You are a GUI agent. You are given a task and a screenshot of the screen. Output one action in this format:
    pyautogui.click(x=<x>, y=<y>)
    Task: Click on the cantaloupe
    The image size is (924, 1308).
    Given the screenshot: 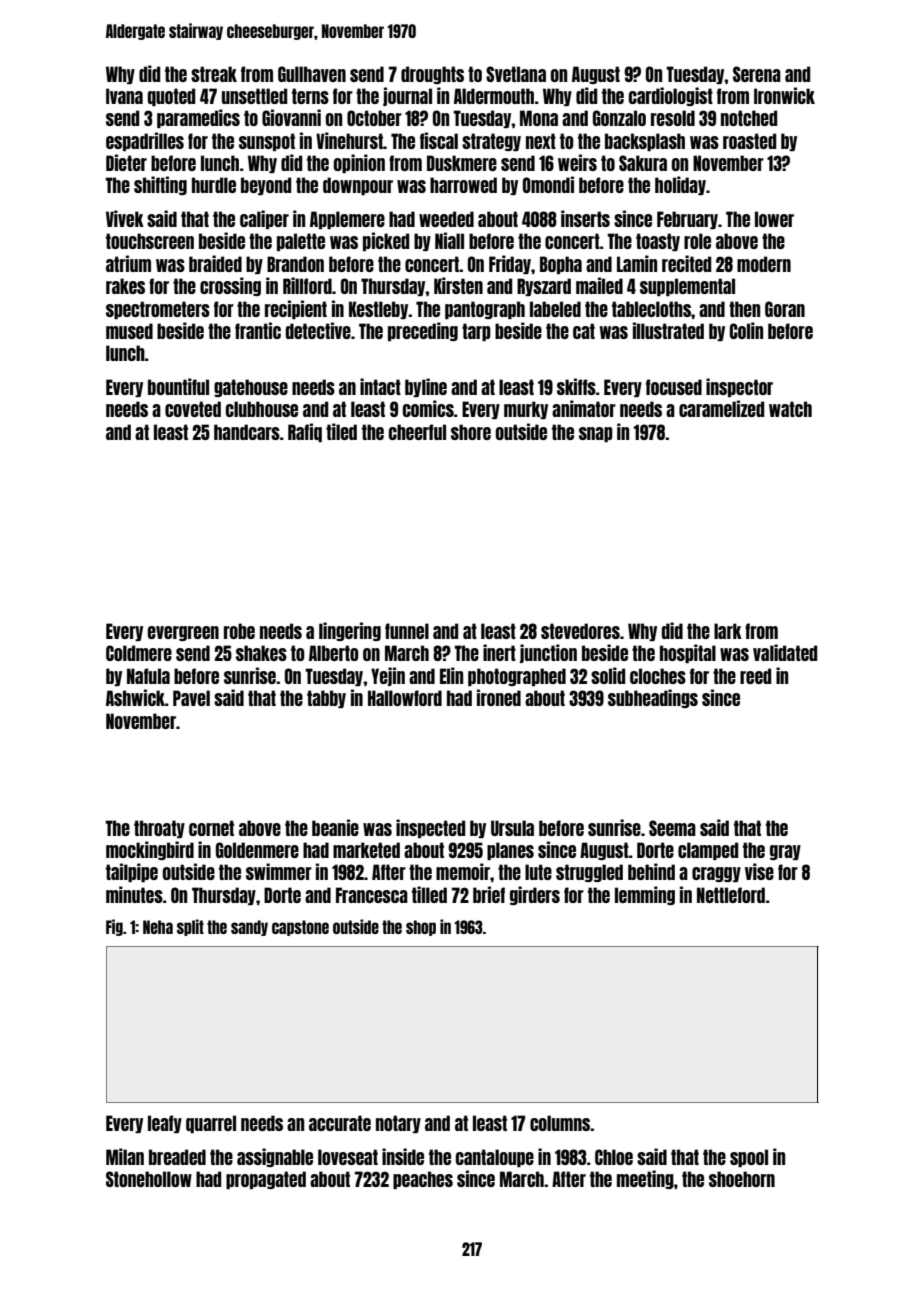 What is the action you would take?
    pyautogui.click(x=494, y=1158)
